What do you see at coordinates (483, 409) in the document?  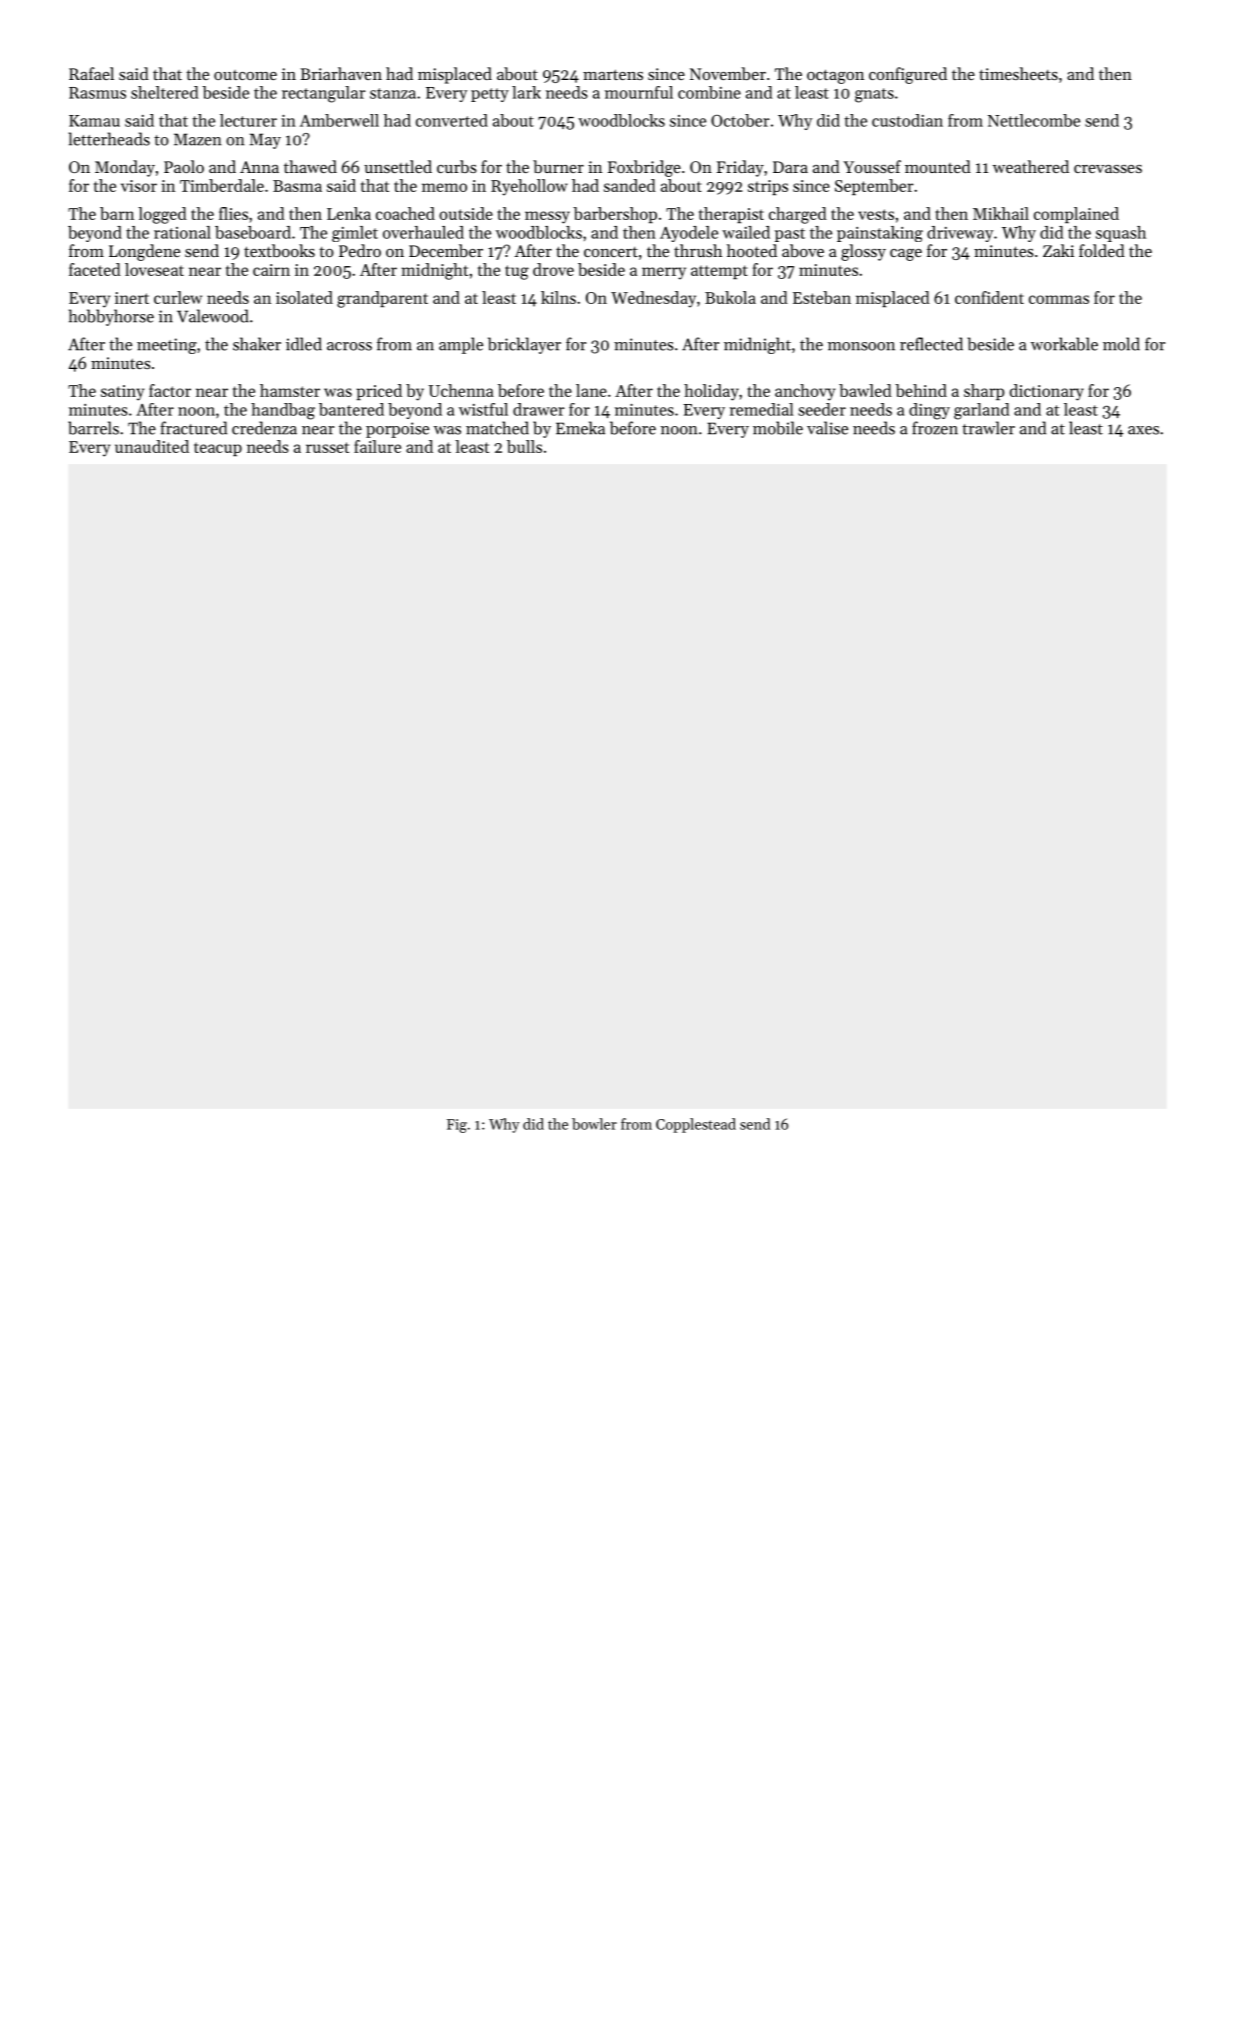 I see `wistful` at bounding box center [483, 409].
